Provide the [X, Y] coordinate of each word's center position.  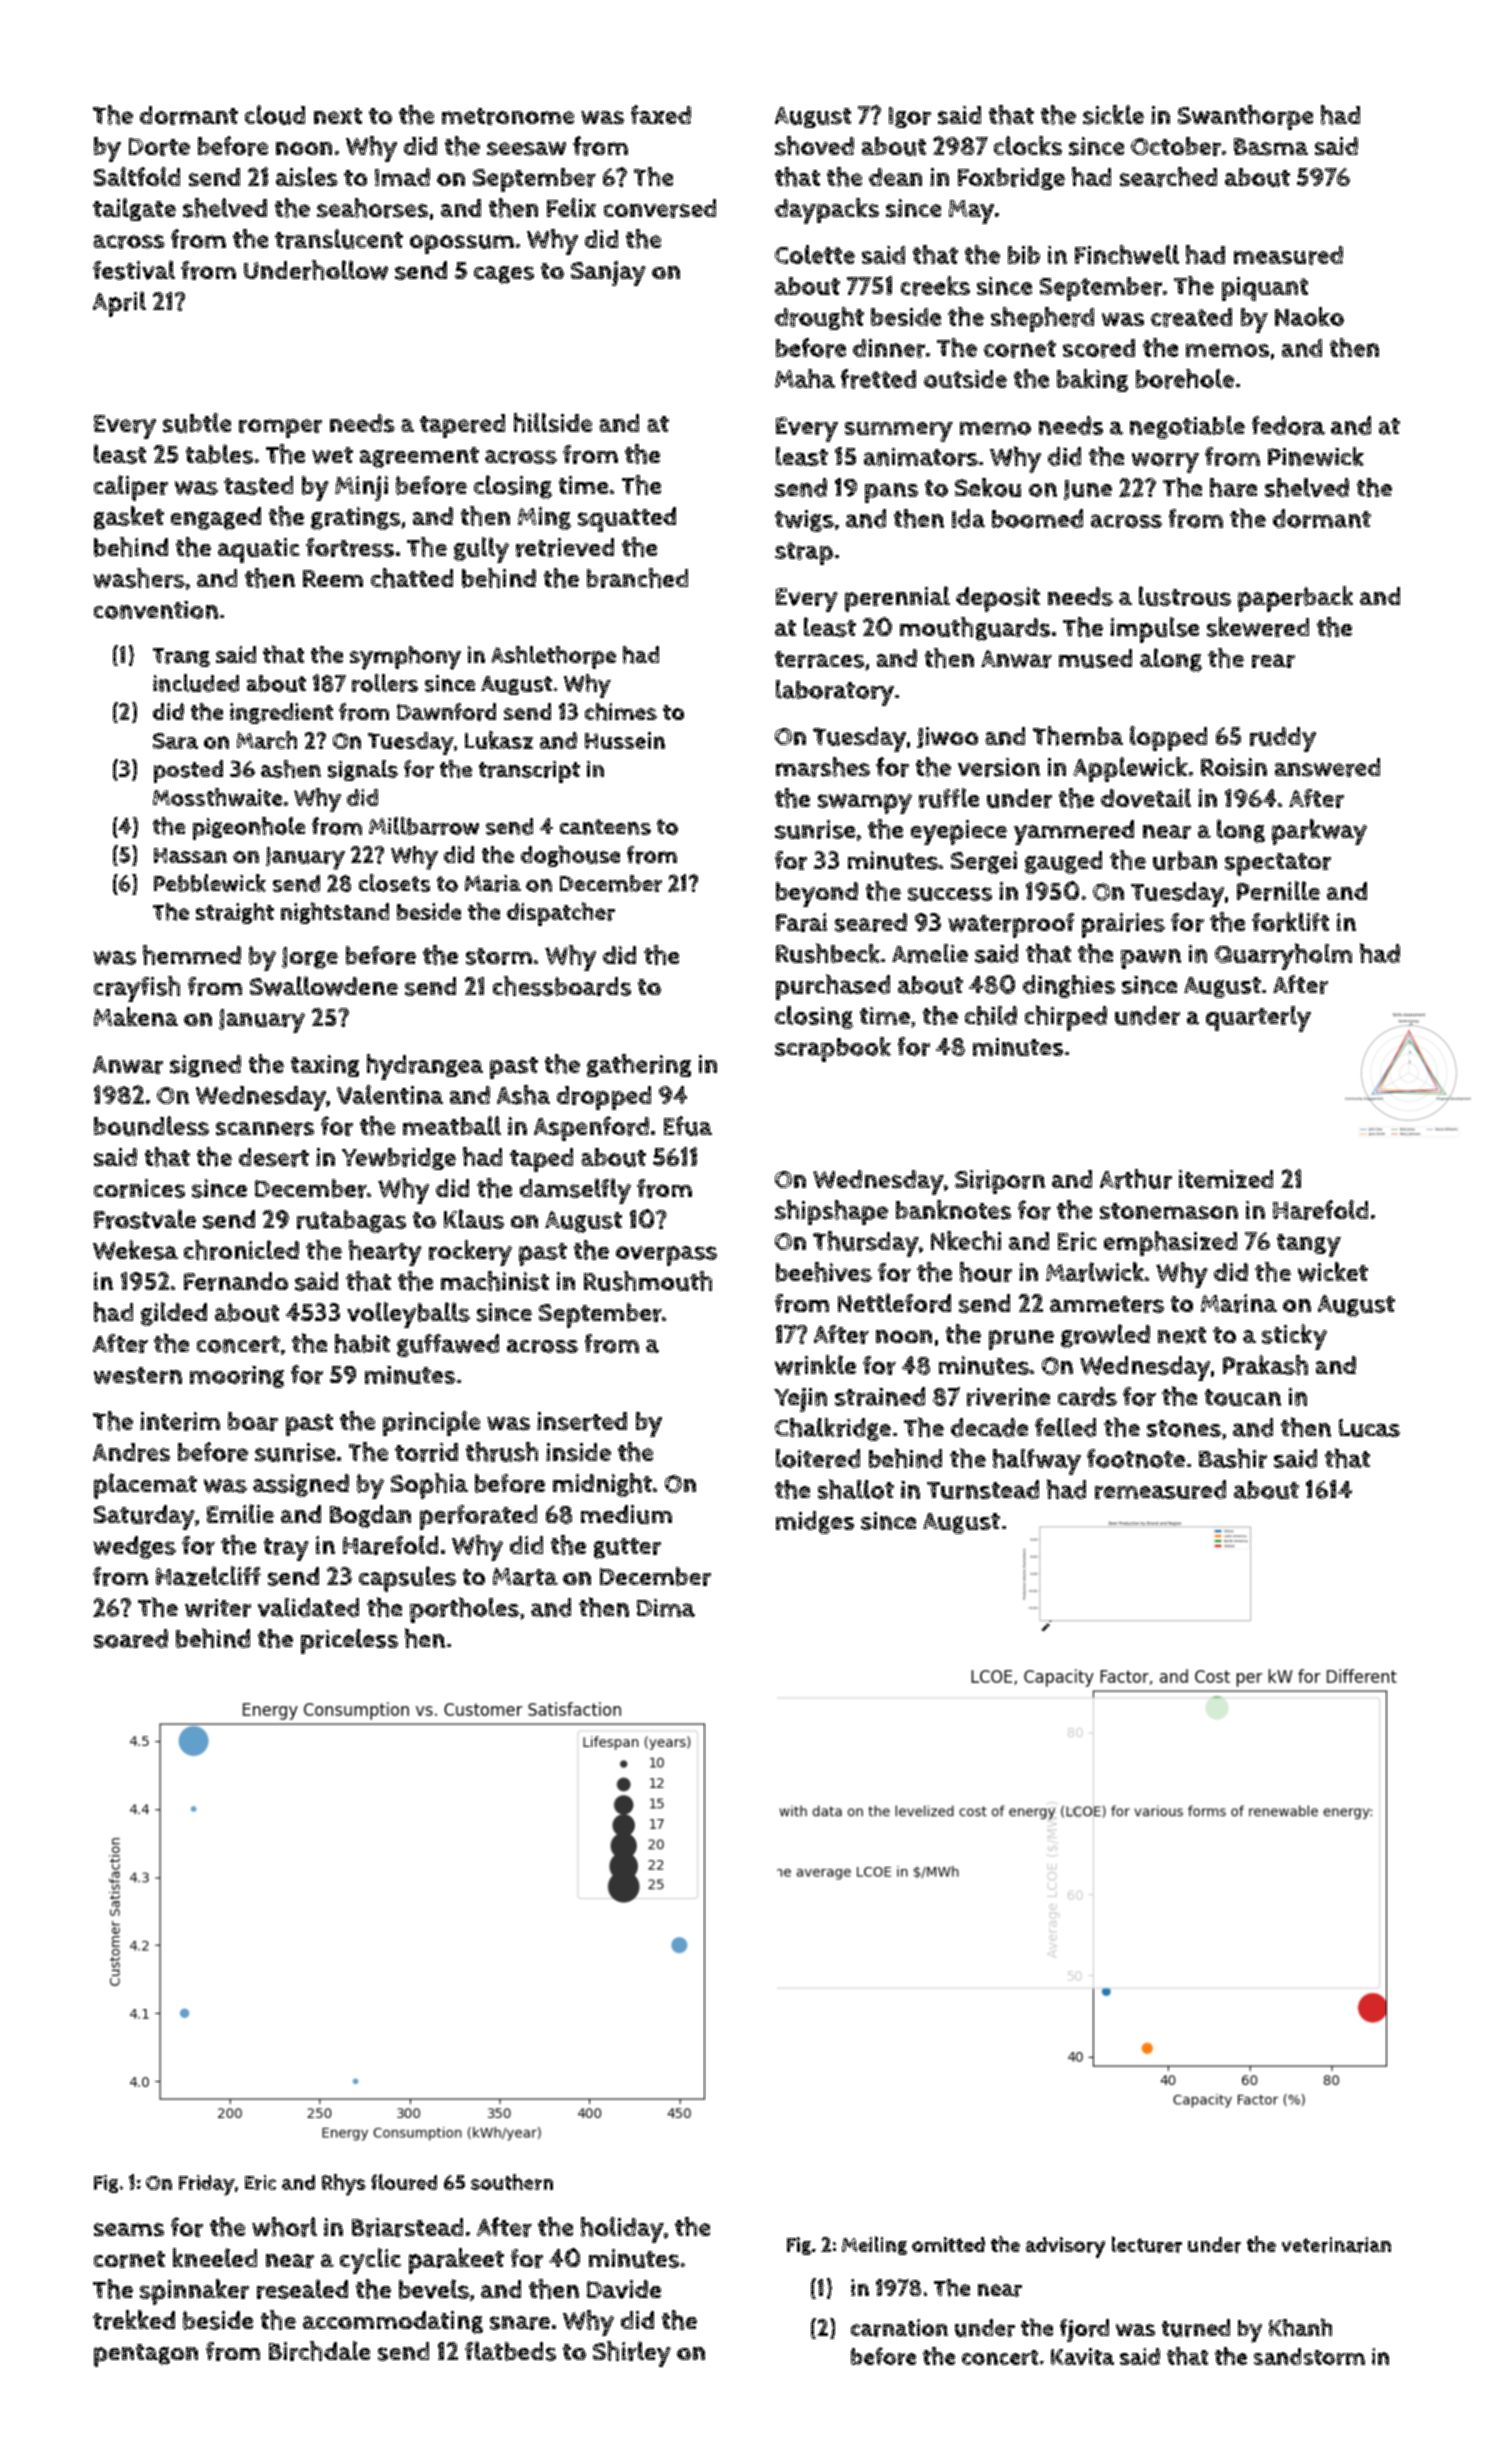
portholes [464, 1610]
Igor [910, 117]
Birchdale [319, 2351]
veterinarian [1336, 2245]
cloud [275, 115]
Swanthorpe [1245, 117]
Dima [666, 1608]
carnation [899, 2328]
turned [1196, 2328]
